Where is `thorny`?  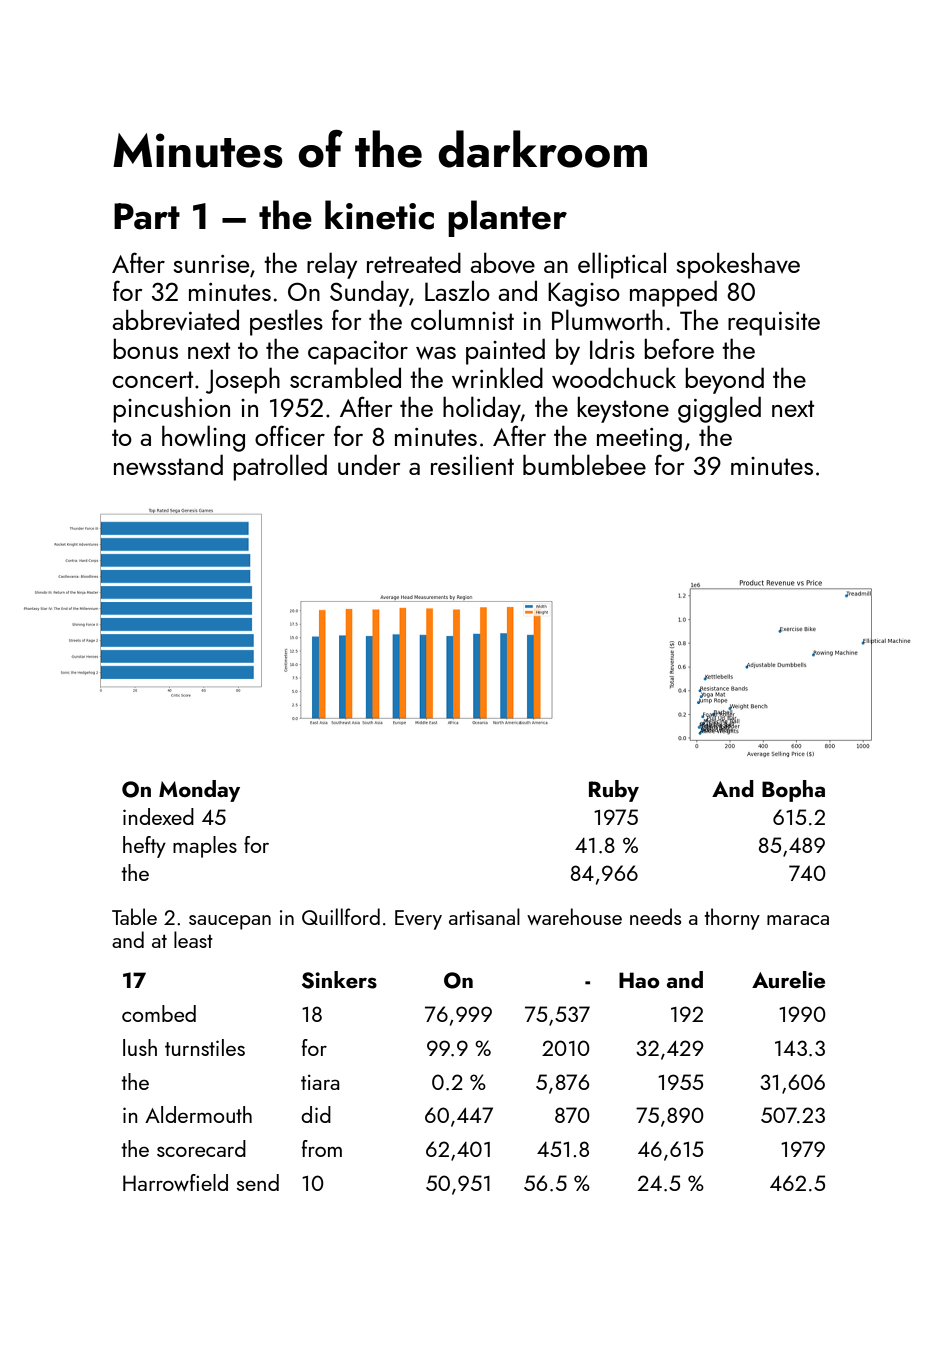
thorny is located at coordinates (732, 919).
